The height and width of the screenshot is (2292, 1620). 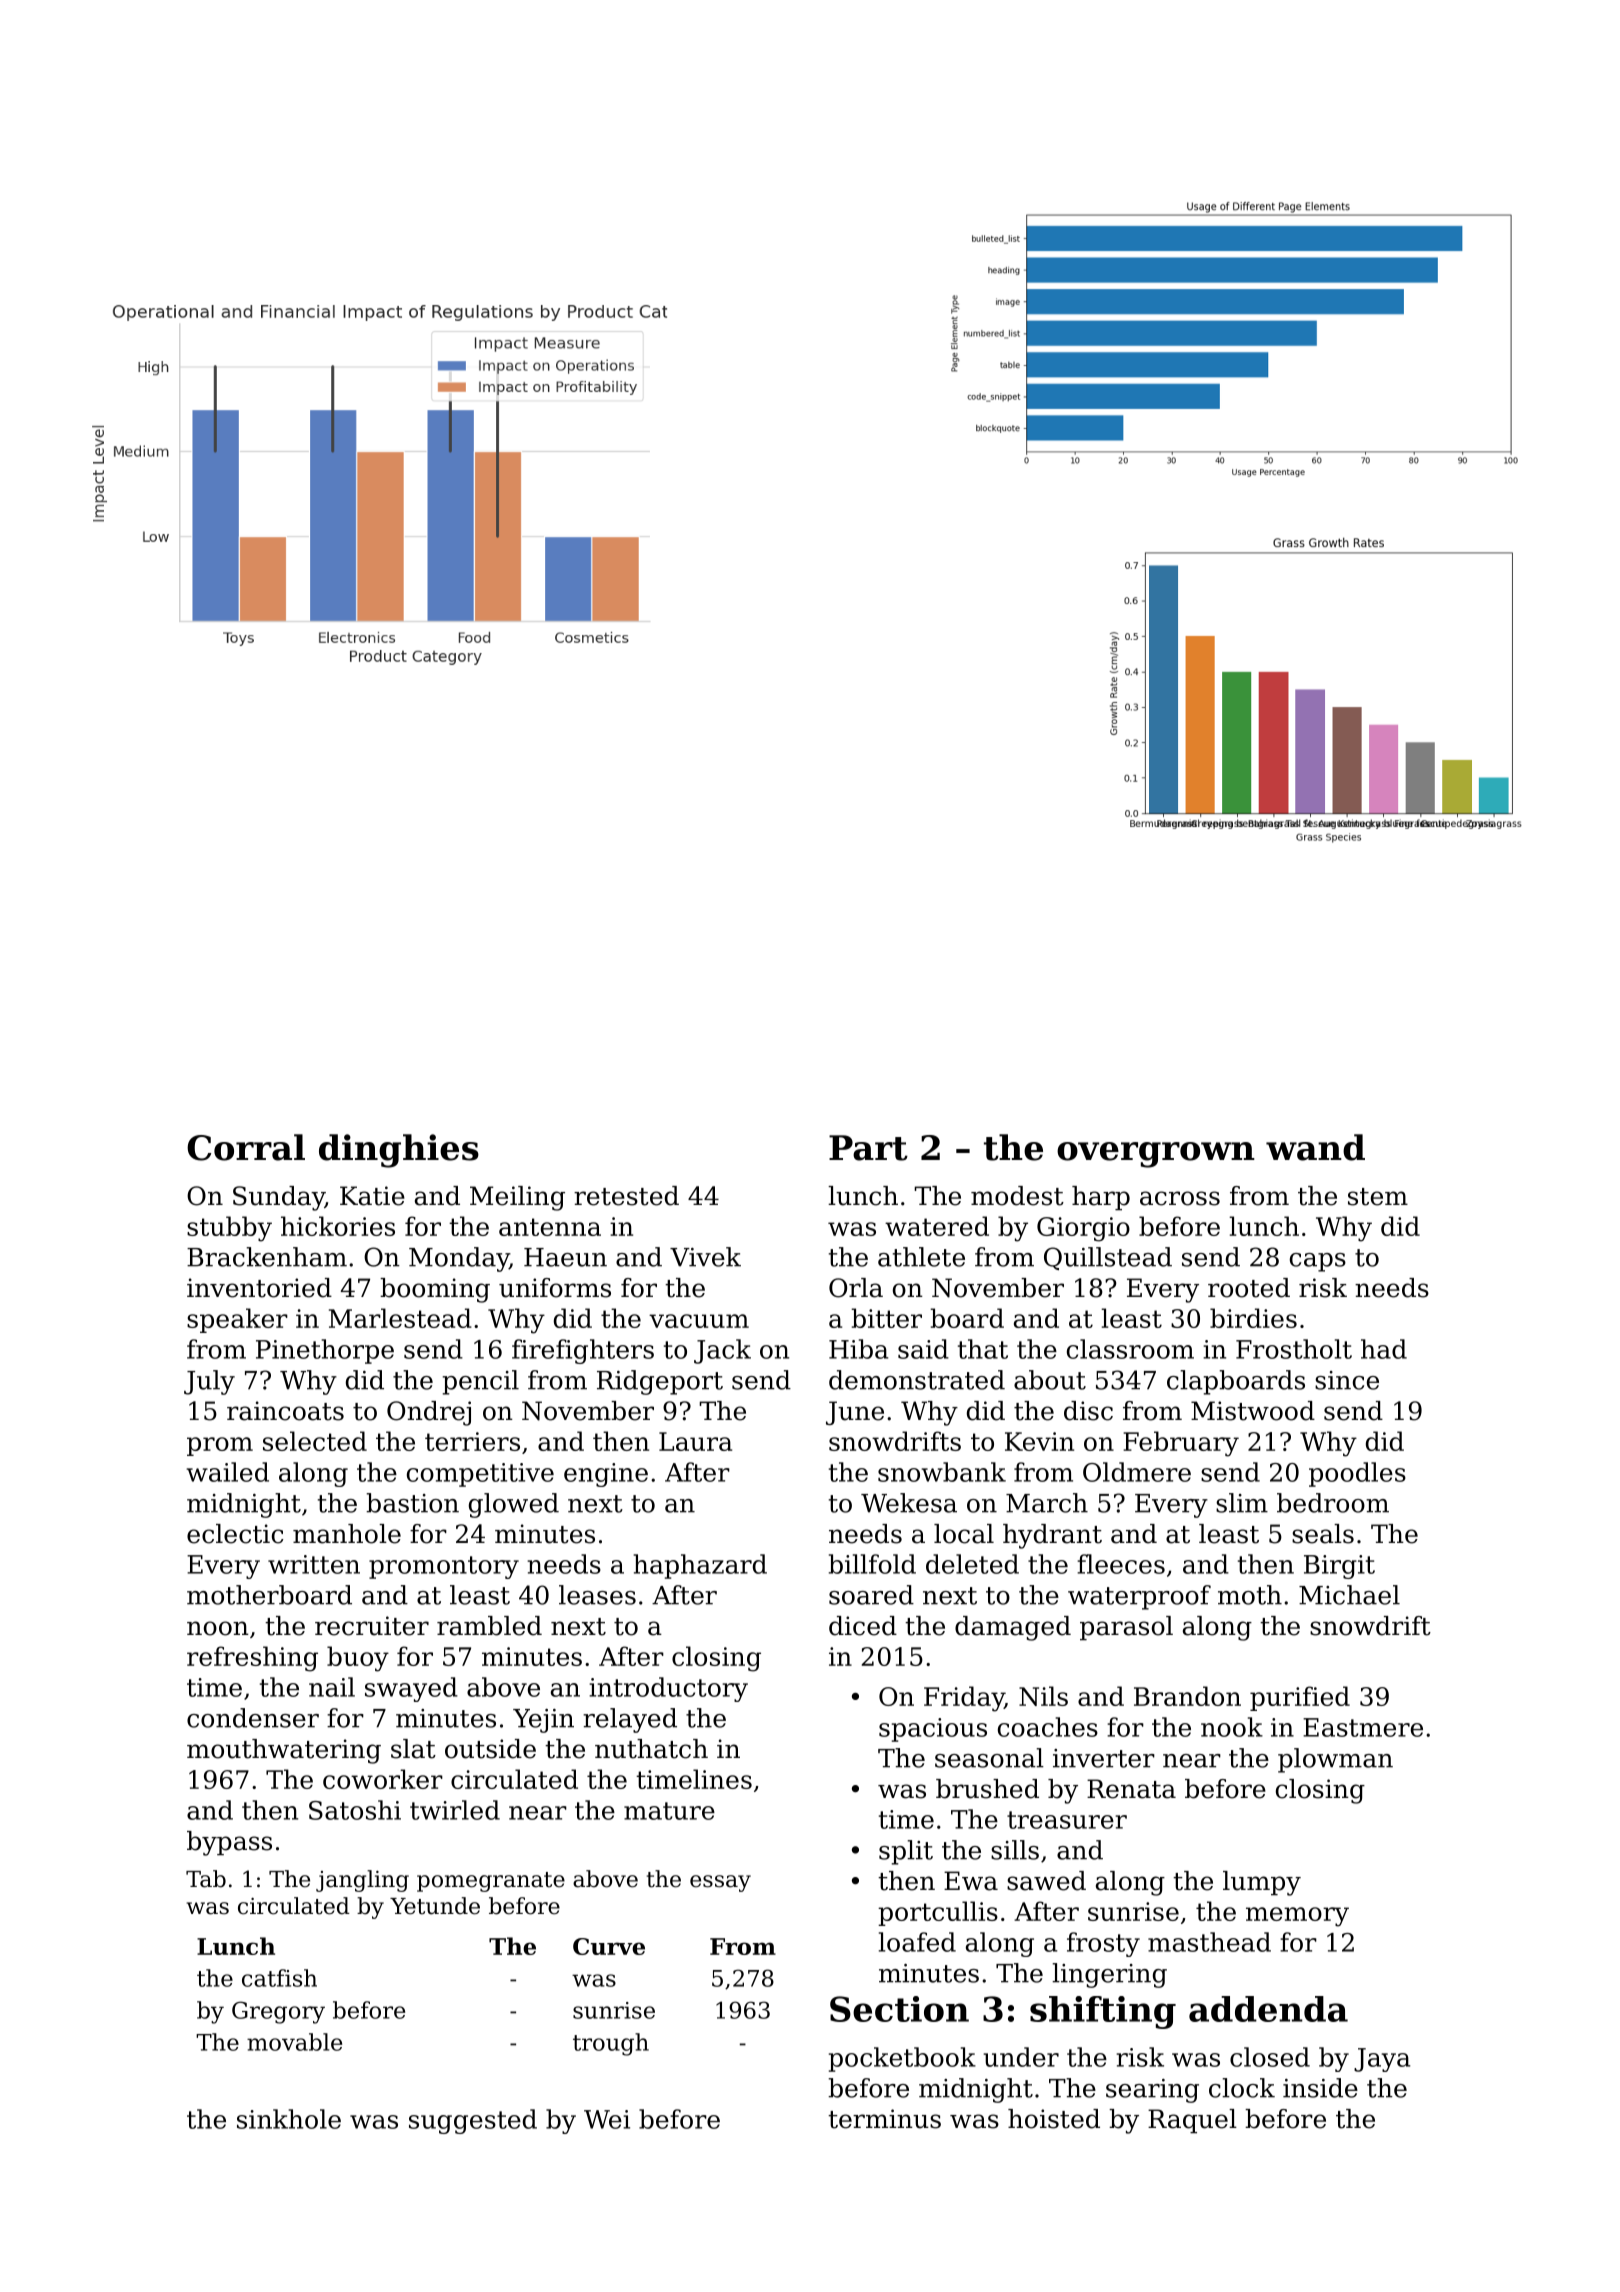 I want to click on Part, so click(x=868, y=1148).
